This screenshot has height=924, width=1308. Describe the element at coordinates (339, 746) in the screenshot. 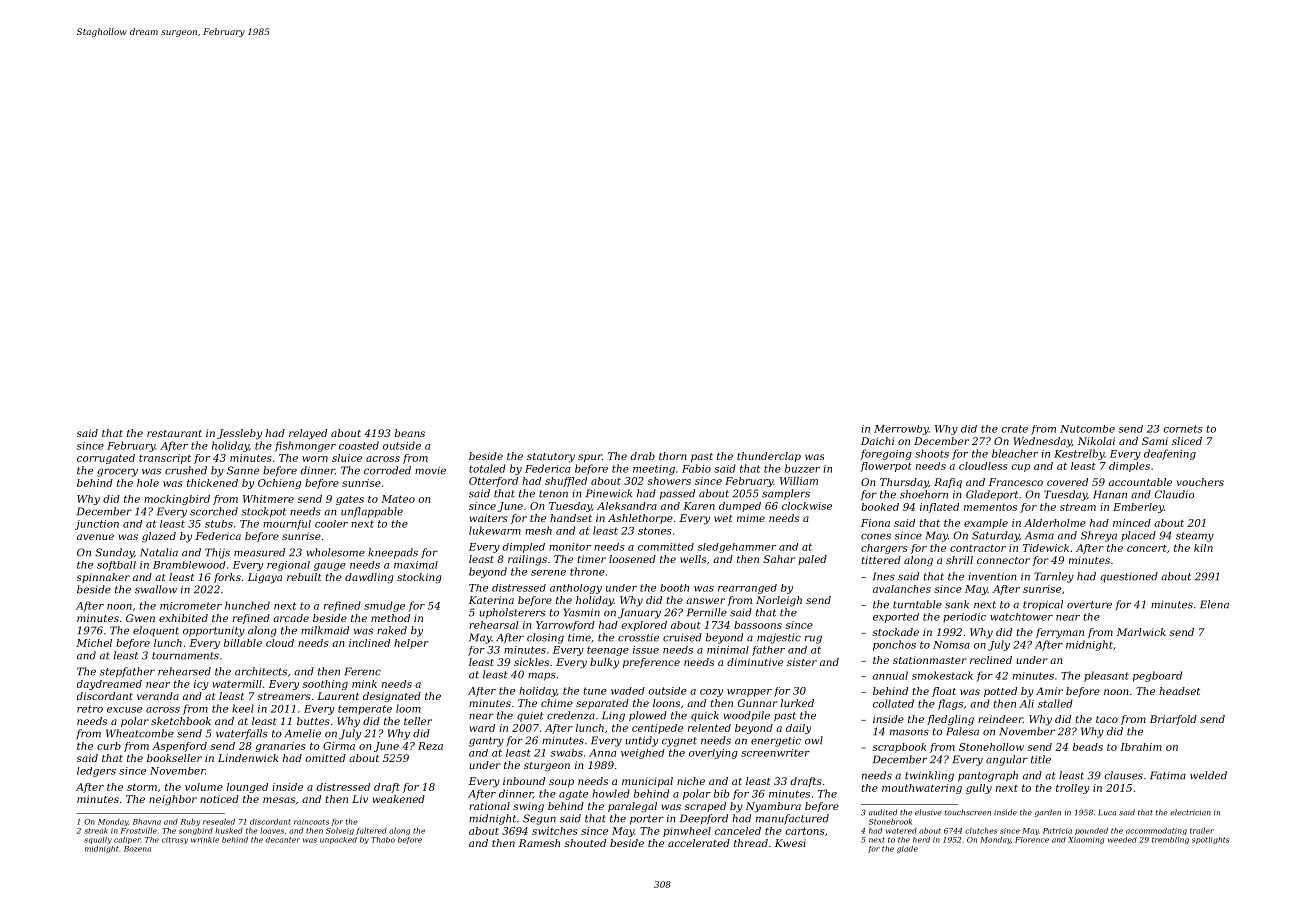

I see `Girma` at that location.
